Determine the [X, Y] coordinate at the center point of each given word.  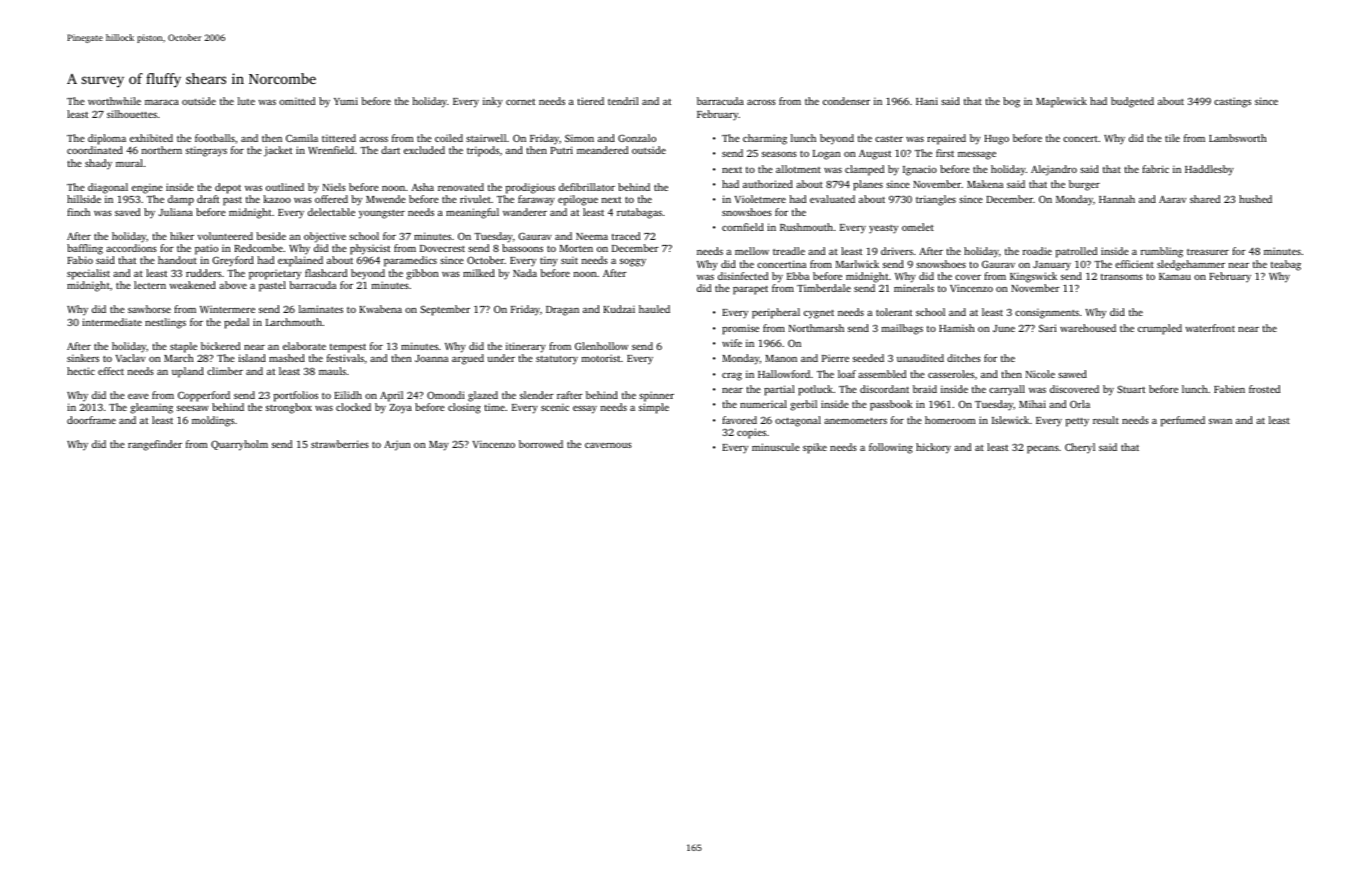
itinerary [526, 347]
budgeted [1132, 102]
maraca [162, 102]
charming [765, 139]
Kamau [1175, 276]
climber [225, 371]
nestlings [165, 323]
